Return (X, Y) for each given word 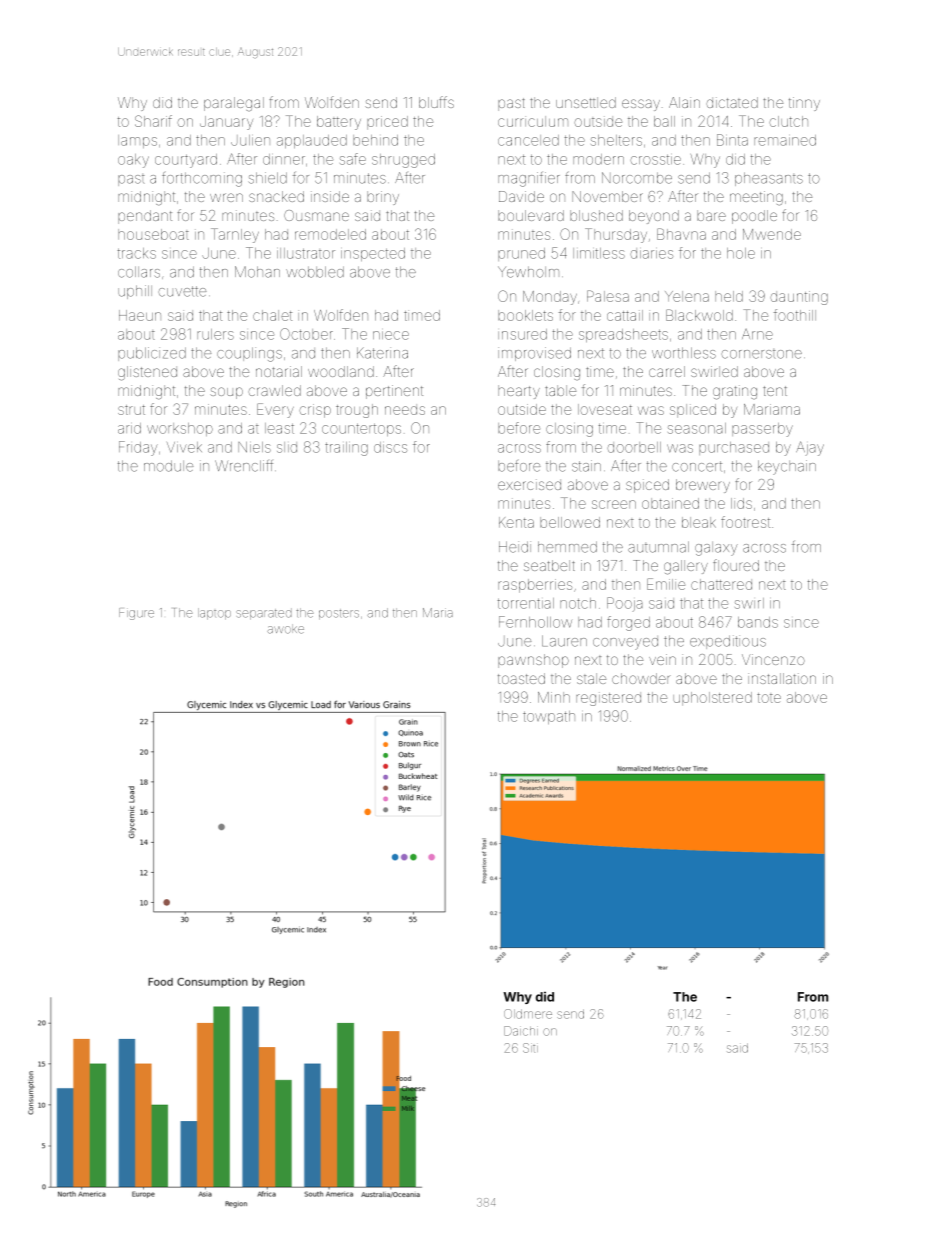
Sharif (153, 121)
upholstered (712, 698)
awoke (285, 629)
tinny (804, 104)
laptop (214, 614)
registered (608, 699)
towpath (549, 717)
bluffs (436, 102)
